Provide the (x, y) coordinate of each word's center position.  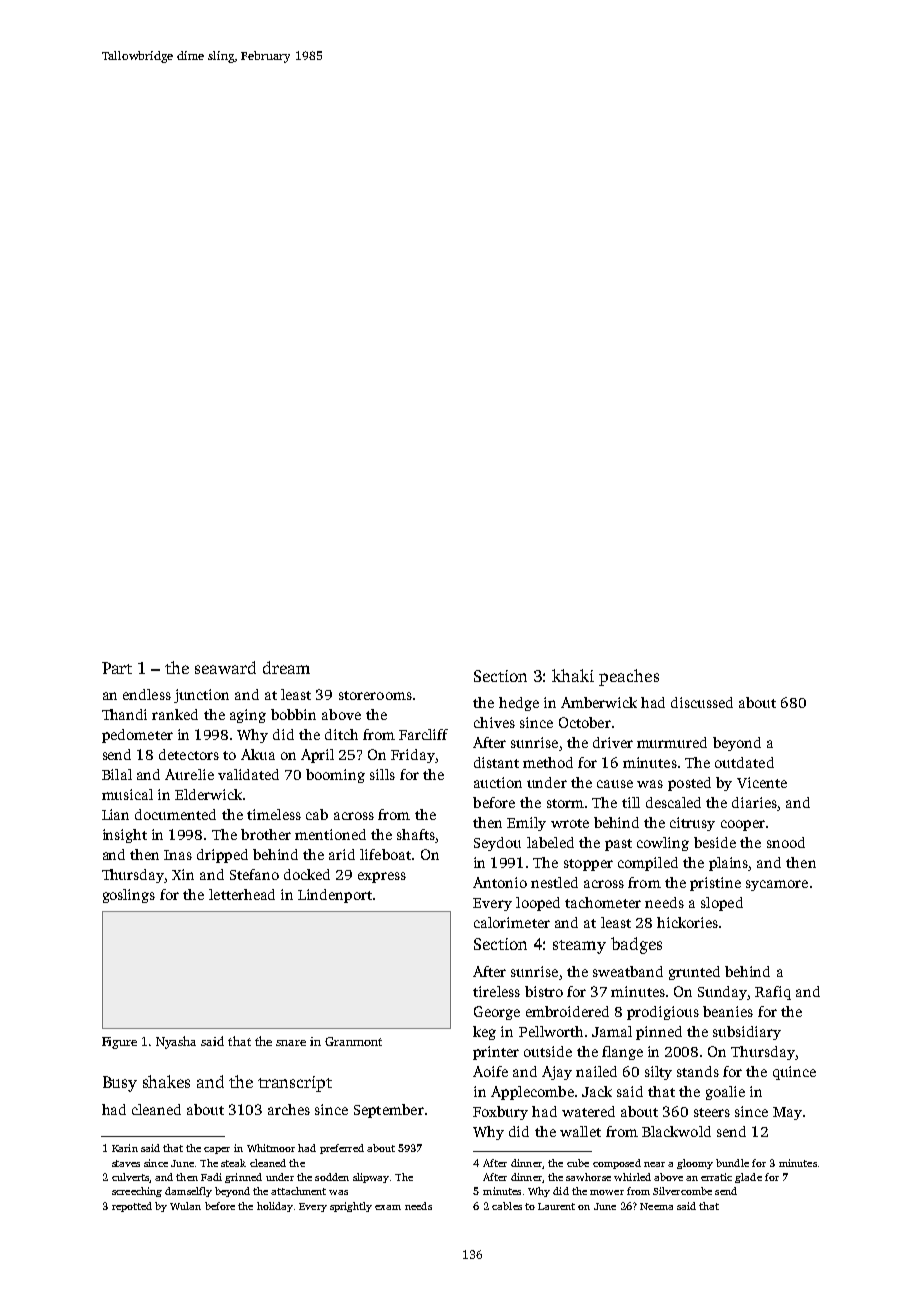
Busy (120, 1084)
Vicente (762, 782)
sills (382, 774)
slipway (371, 1178)
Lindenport (335, 896)
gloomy (695, 1164)
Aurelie (189, 774)
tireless (496, 991)
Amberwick (599, 702)
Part (117, 668)
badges (636, 945)
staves (126, 1163)
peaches (629, 677)
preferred (342, 1149)
